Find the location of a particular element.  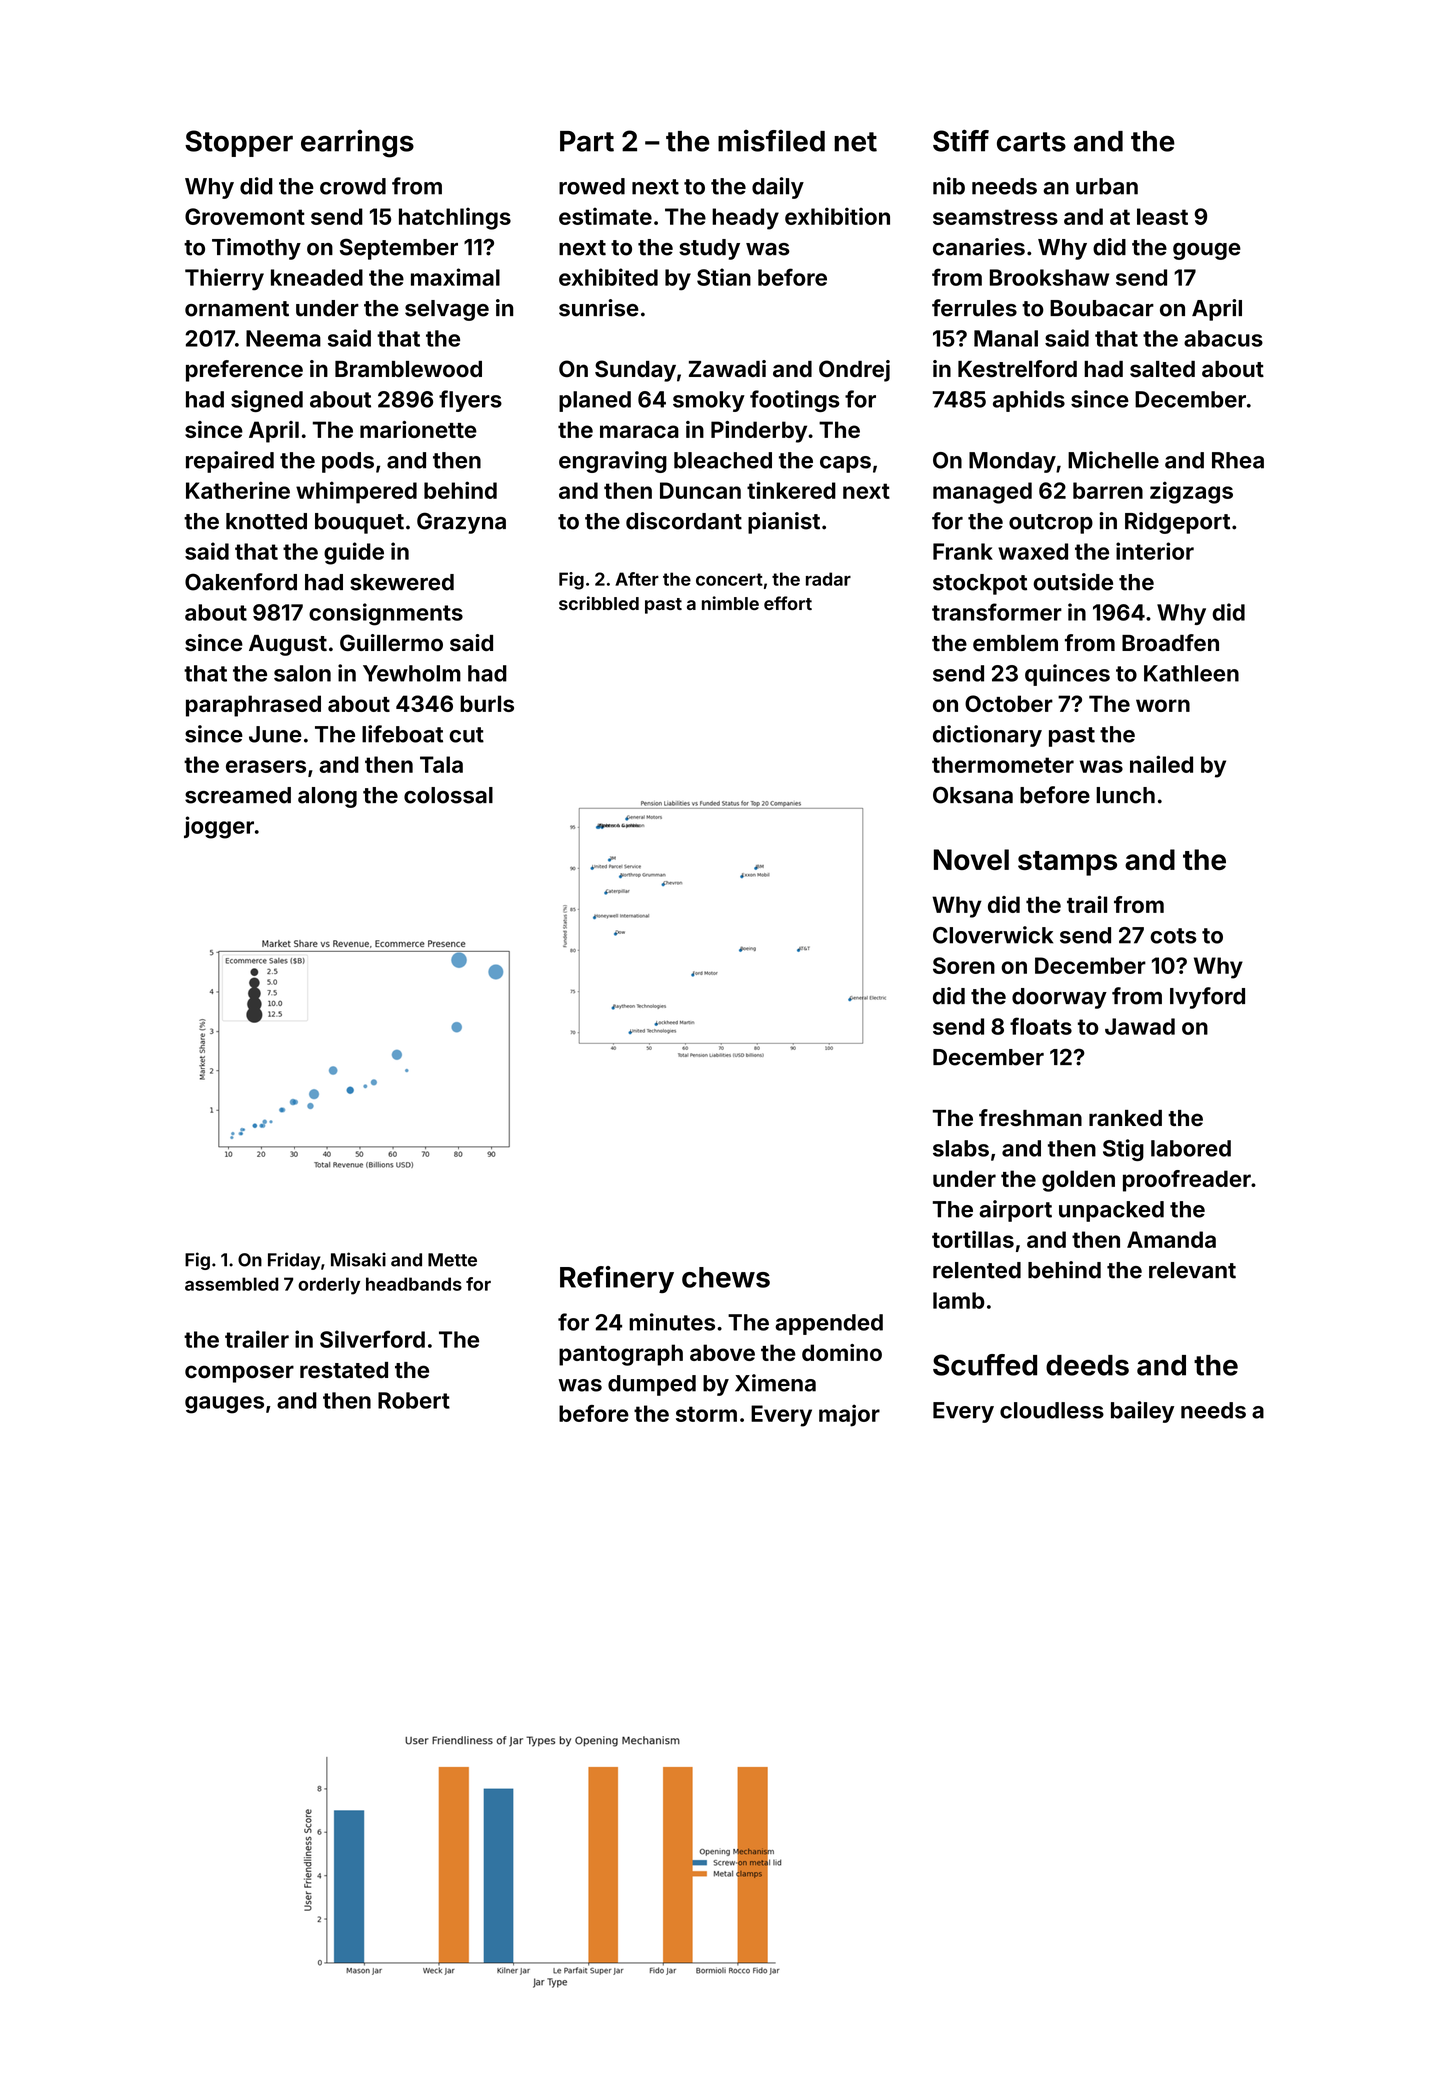

Stopper is located at coordinates (239, 143).
